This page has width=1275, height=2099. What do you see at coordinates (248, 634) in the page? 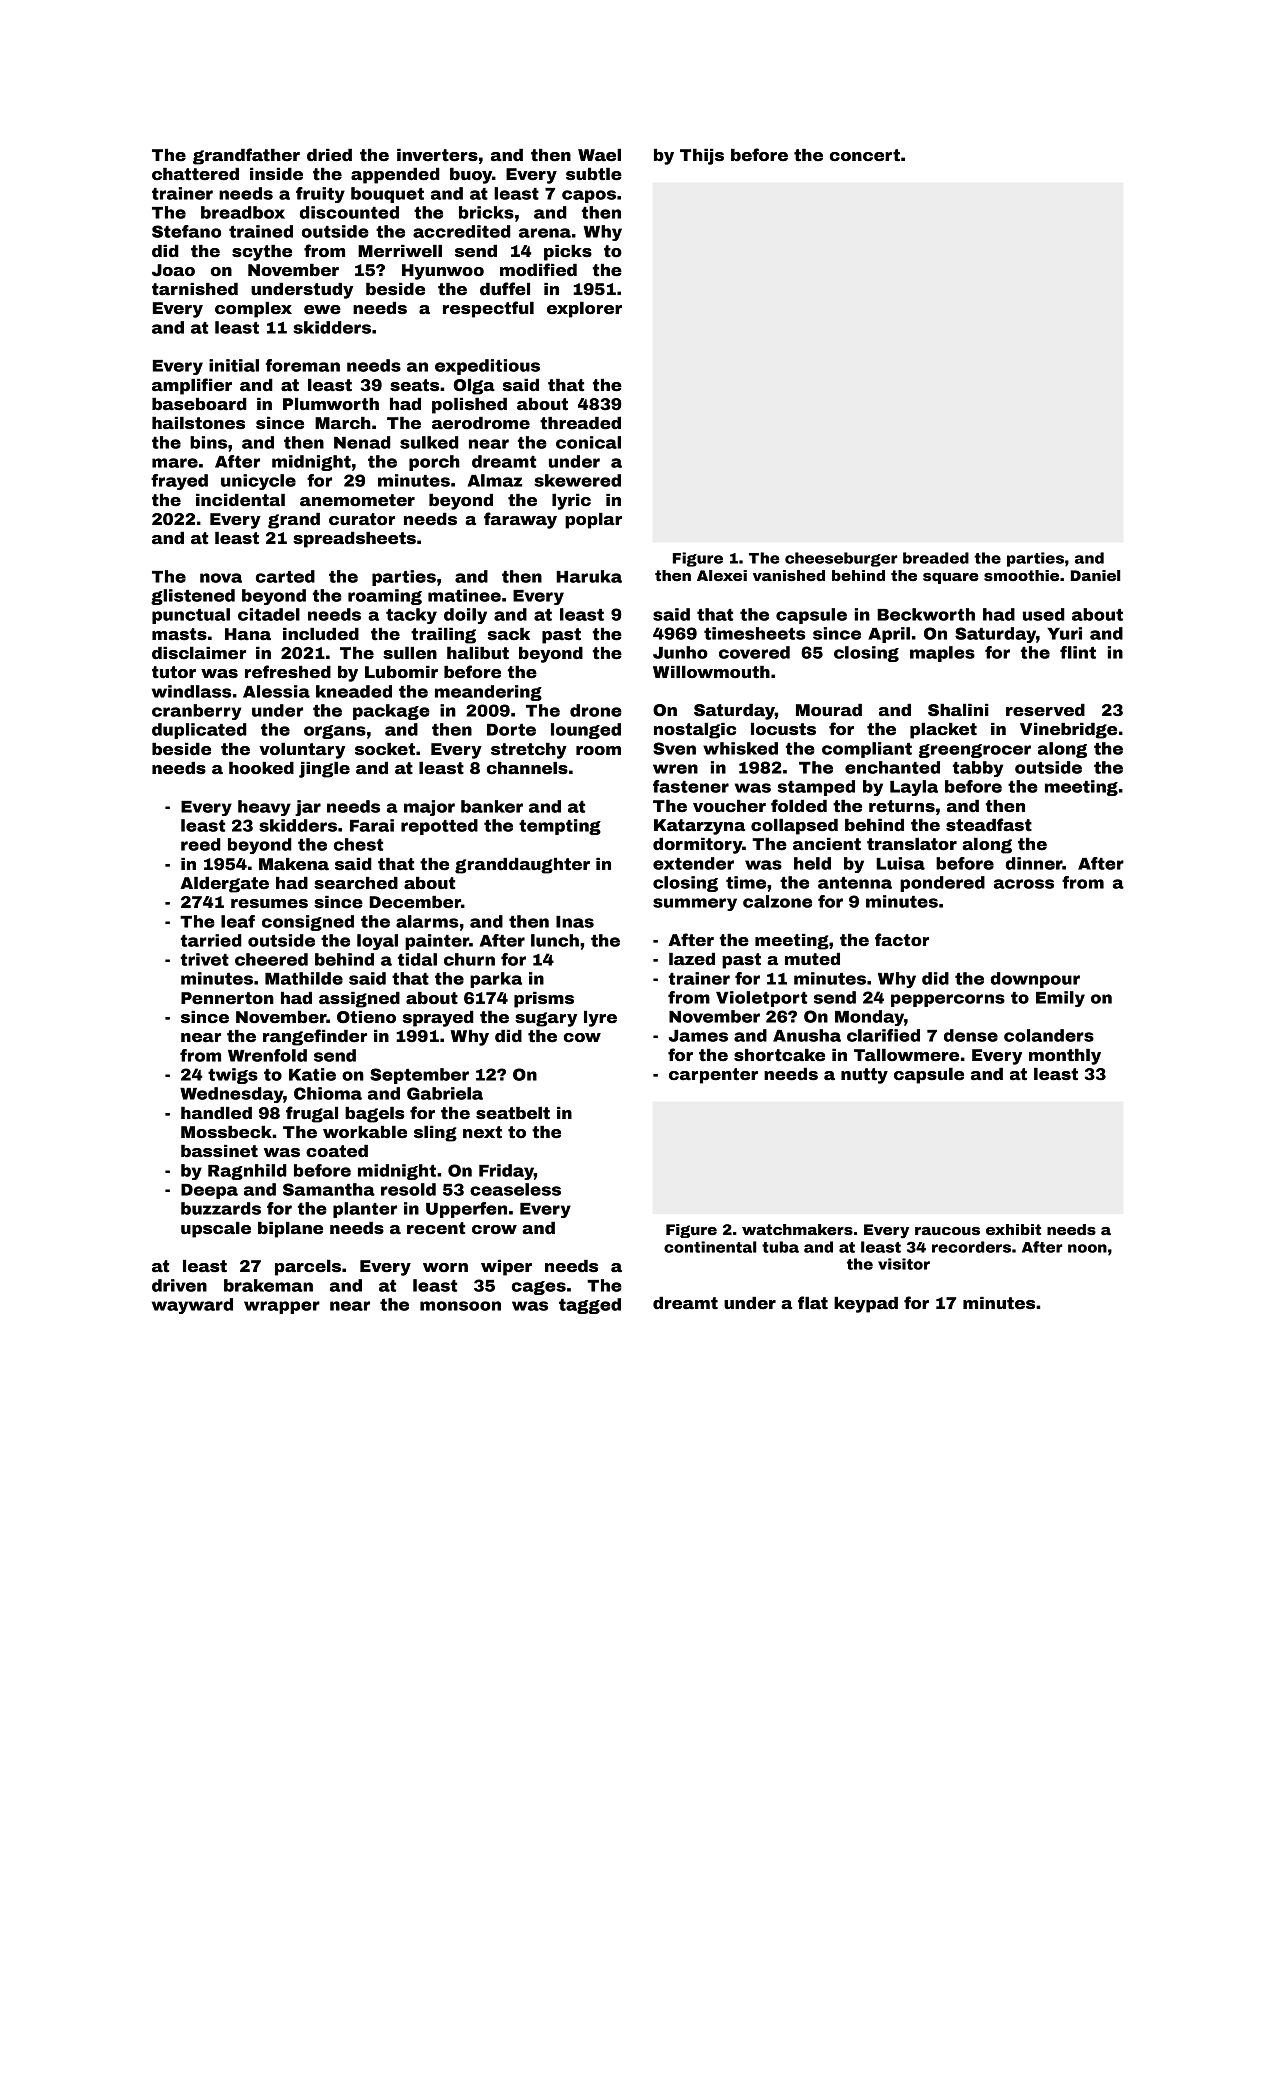
I see `Hana` at bounding box center [248, 634].
